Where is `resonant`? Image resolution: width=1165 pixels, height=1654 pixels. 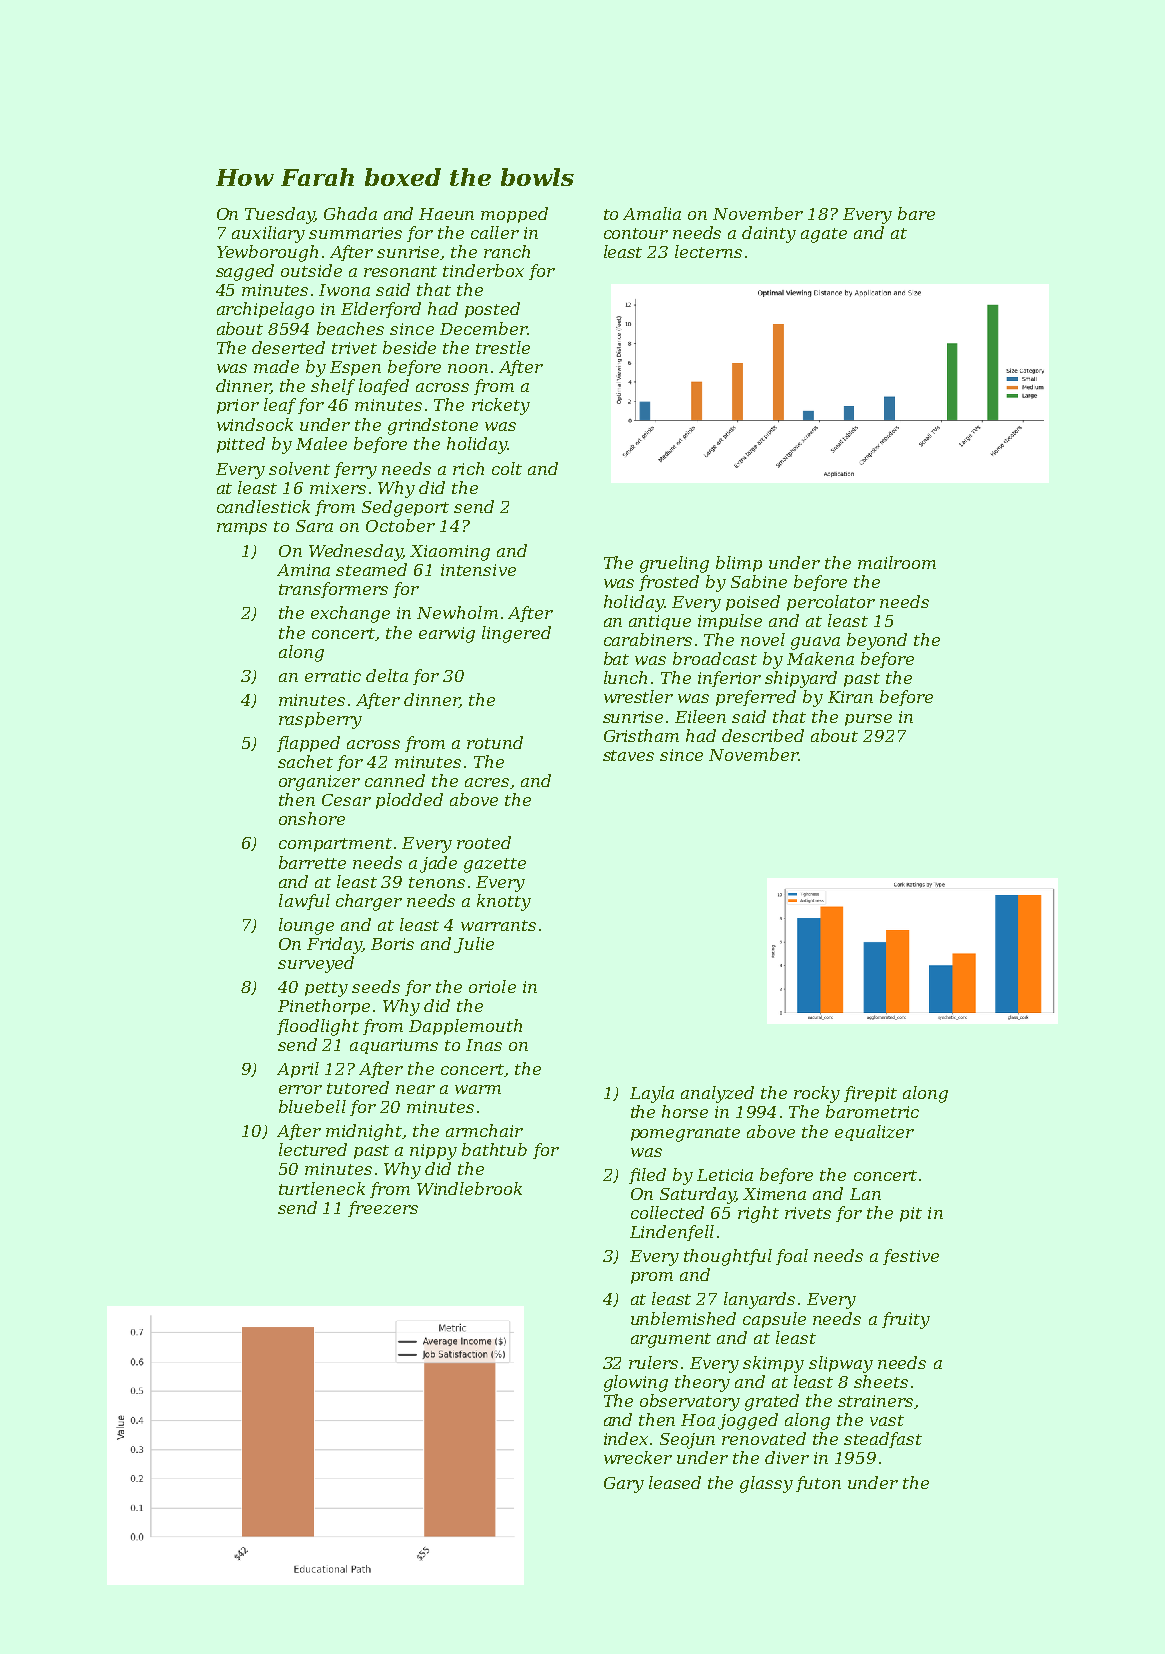 resonant is located at coordinates (400, 271).
